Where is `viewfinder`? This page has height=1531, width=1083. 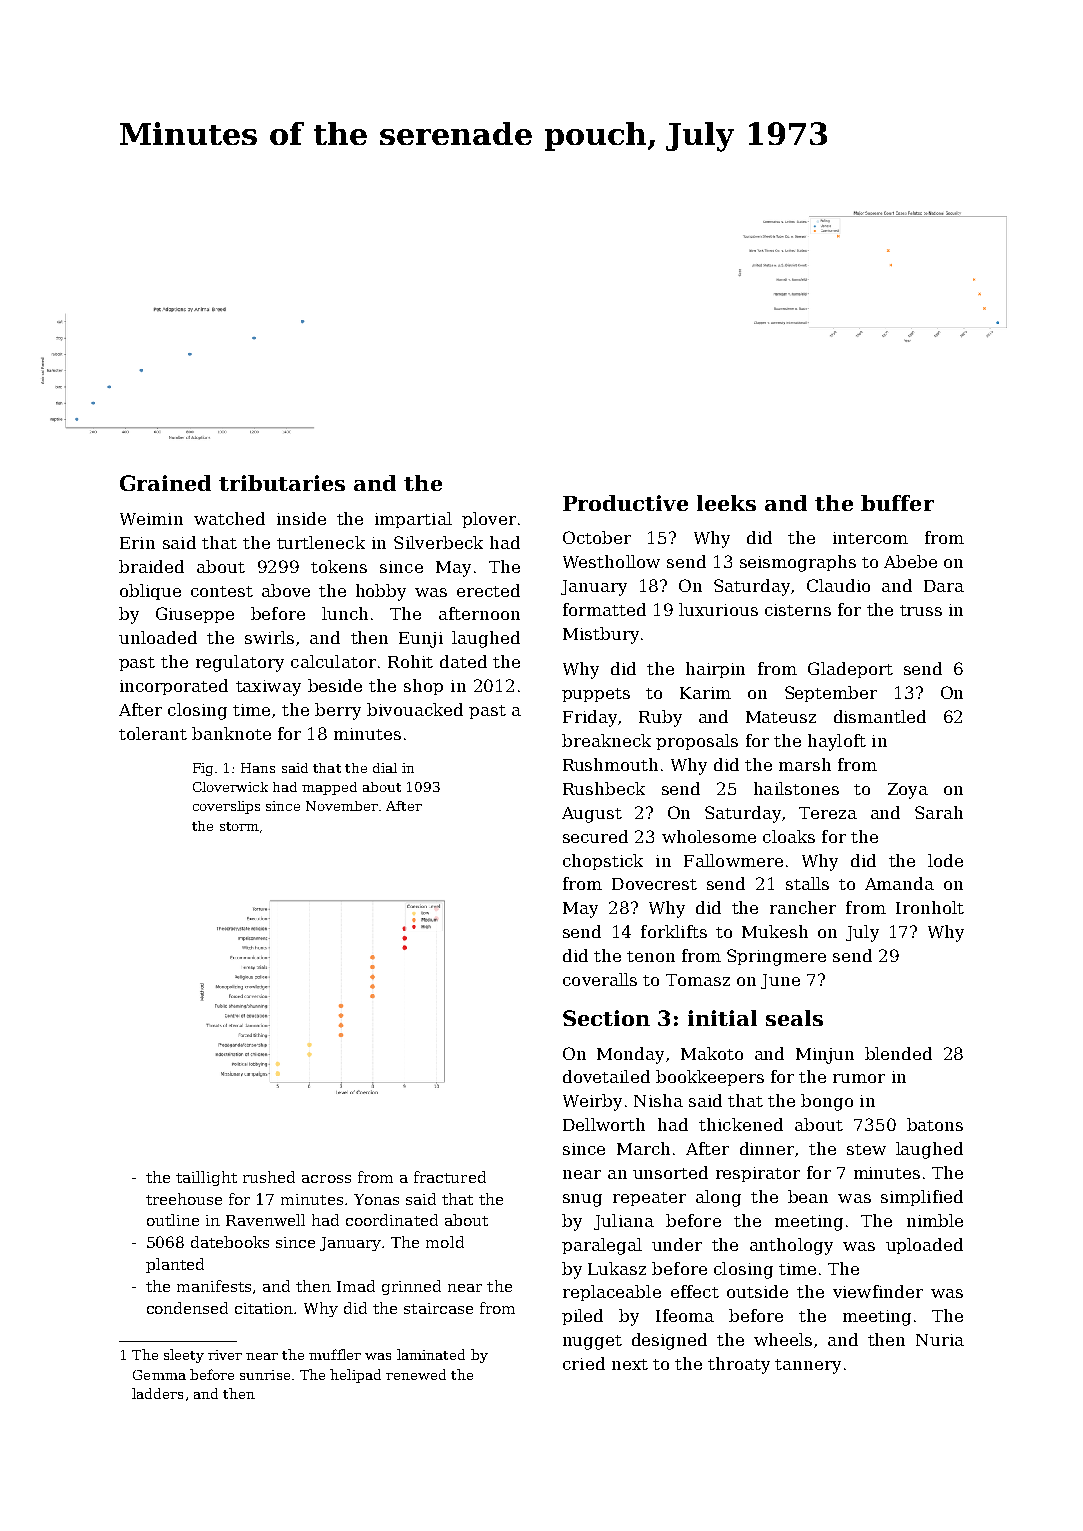
viewfinder is located at coordinates (878, 1291).
